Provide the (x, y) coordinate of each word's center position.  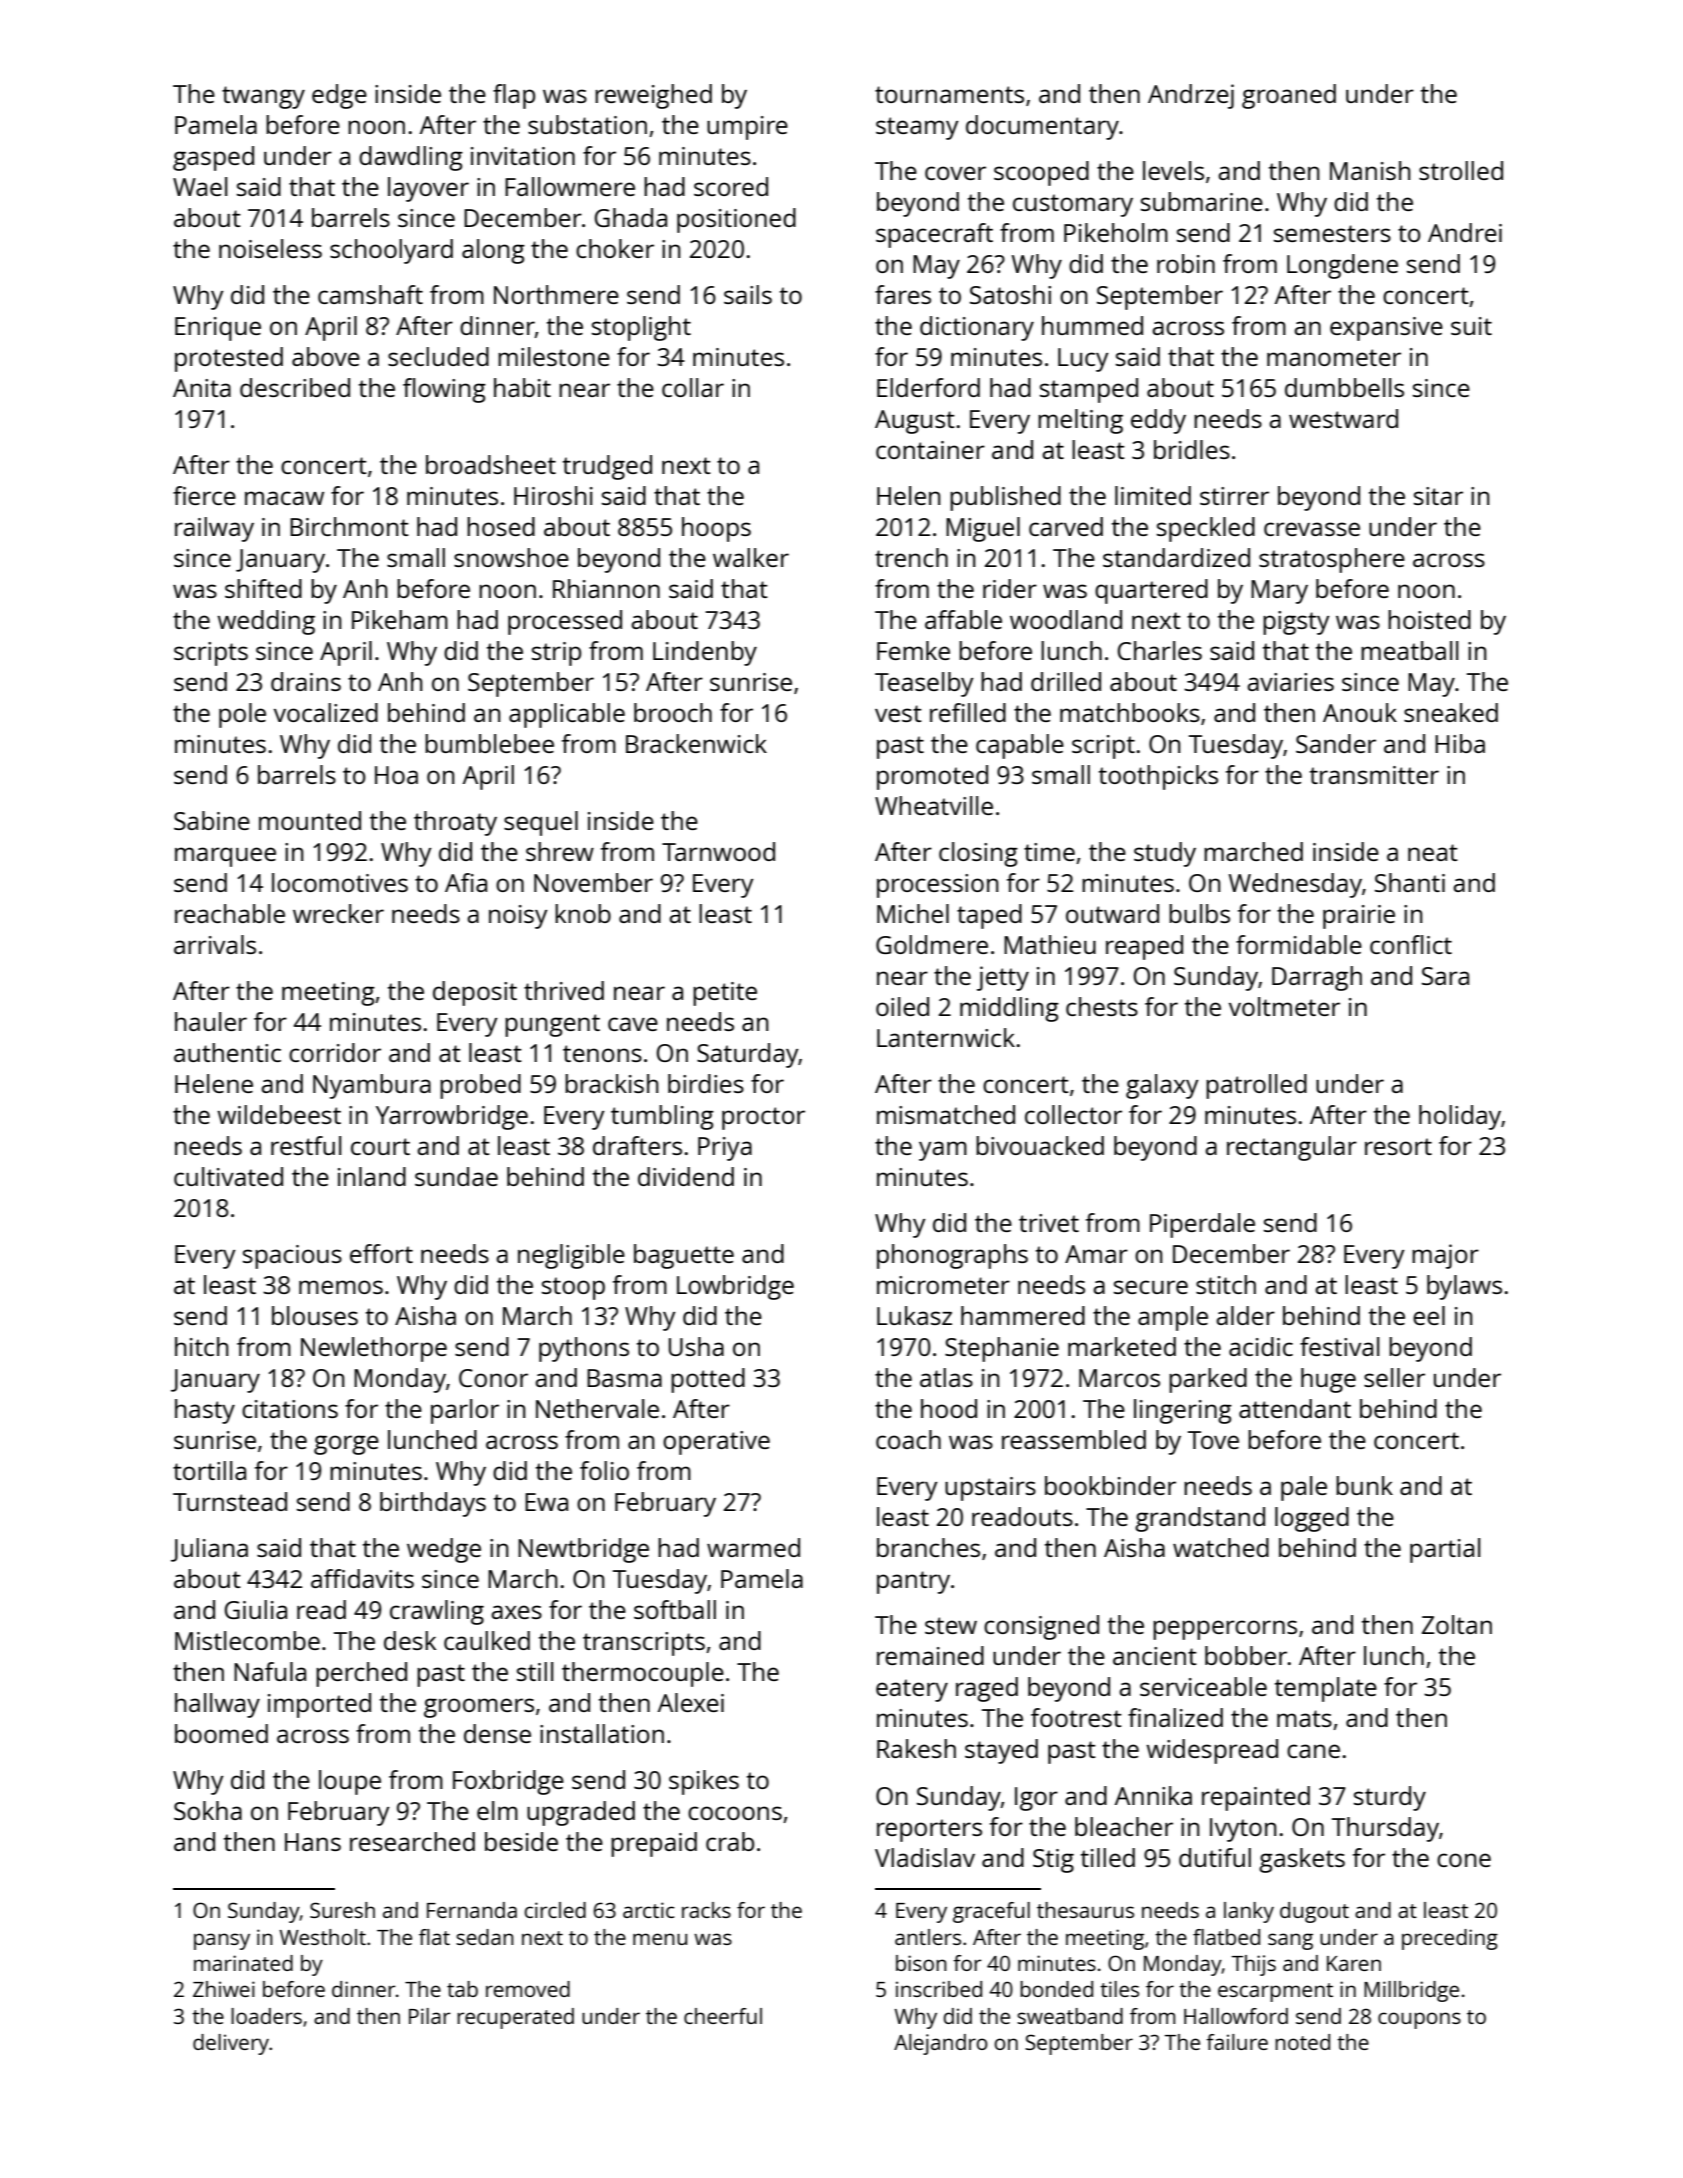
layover (428, 189)
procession (938, 886)
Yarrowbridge (452, 1117)
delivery (231, 2044)
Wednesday (1295, 885)
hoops (716, 529)
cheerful (723, 2016)
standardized (1176, 557)
